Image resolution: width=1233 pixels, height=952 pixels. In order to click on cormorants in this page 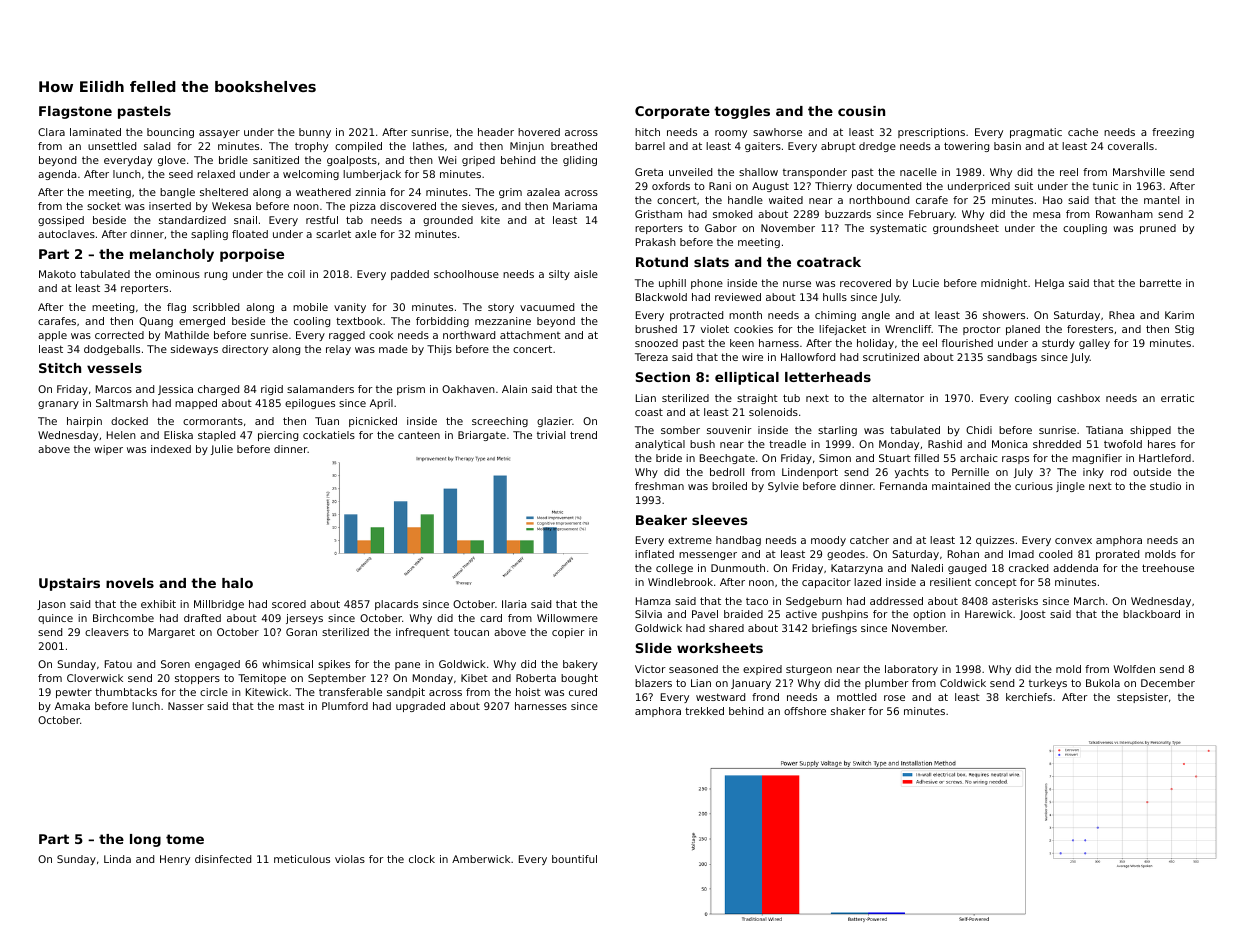, I will do `click(213, 421)`.
